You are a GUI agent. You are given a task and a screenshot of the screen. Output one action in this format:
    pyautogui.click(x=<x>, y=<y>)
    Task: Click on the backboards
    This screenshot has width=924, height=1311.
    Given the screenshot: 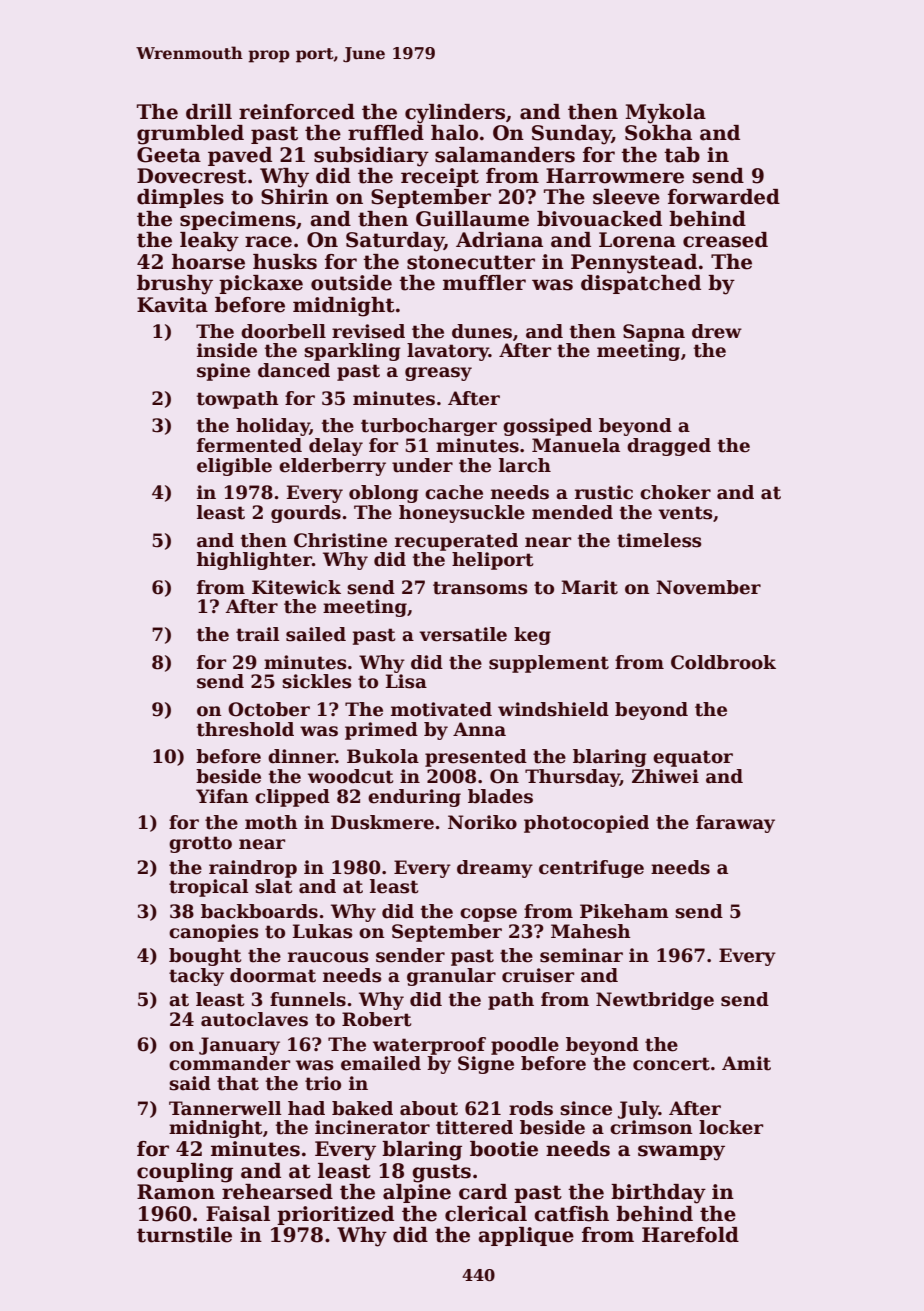 What is the action you would take?
    pyautogui.click(x=259, y=911)
